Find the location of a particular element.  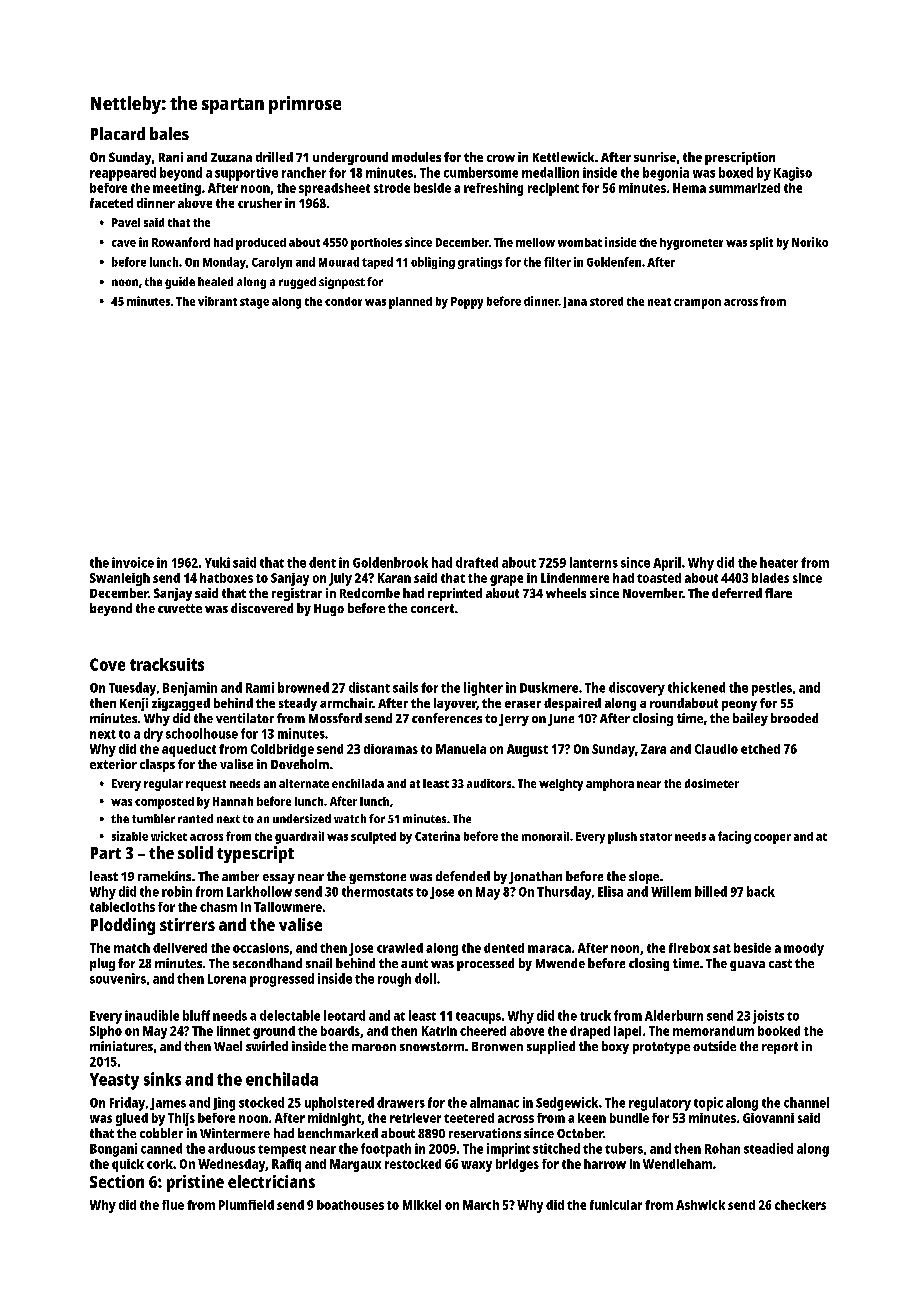

tablecloths is located at coordinates (122, 907).
